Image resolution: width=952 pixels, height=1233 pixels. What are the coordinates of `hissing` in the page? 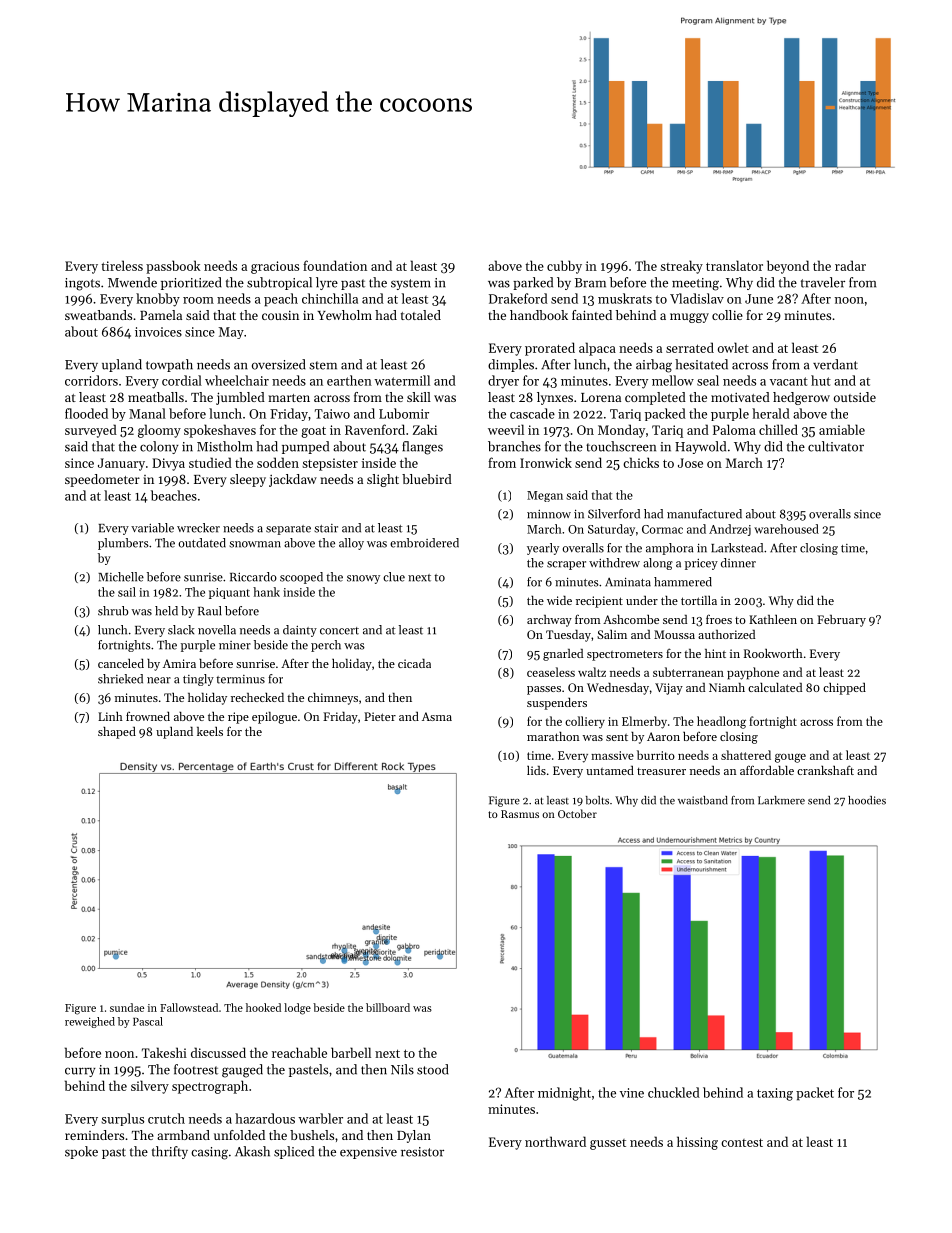 It's located at (697, 1143).
